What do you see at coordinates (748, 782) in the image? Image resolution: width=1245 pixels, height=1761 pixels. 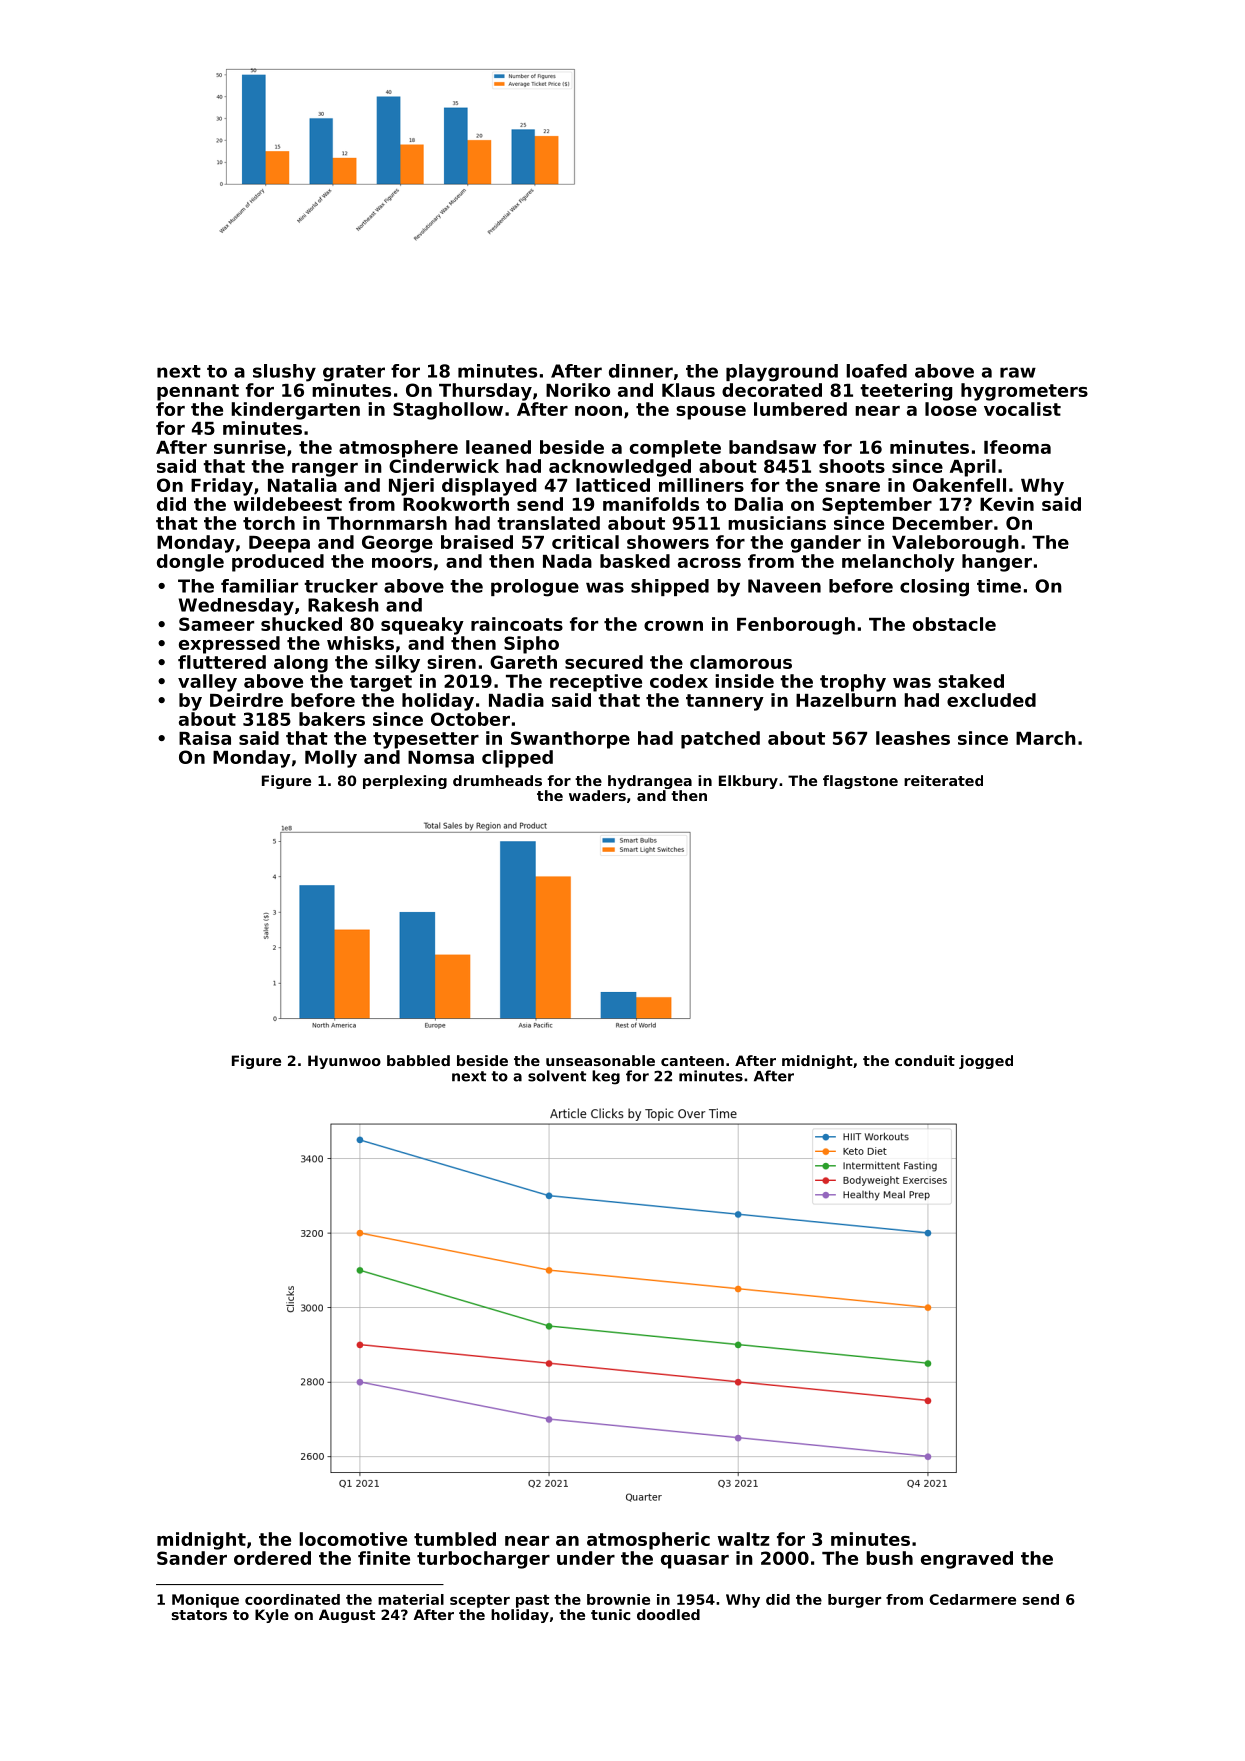 I see `Elkbury` at bounding box center [748, 782].
